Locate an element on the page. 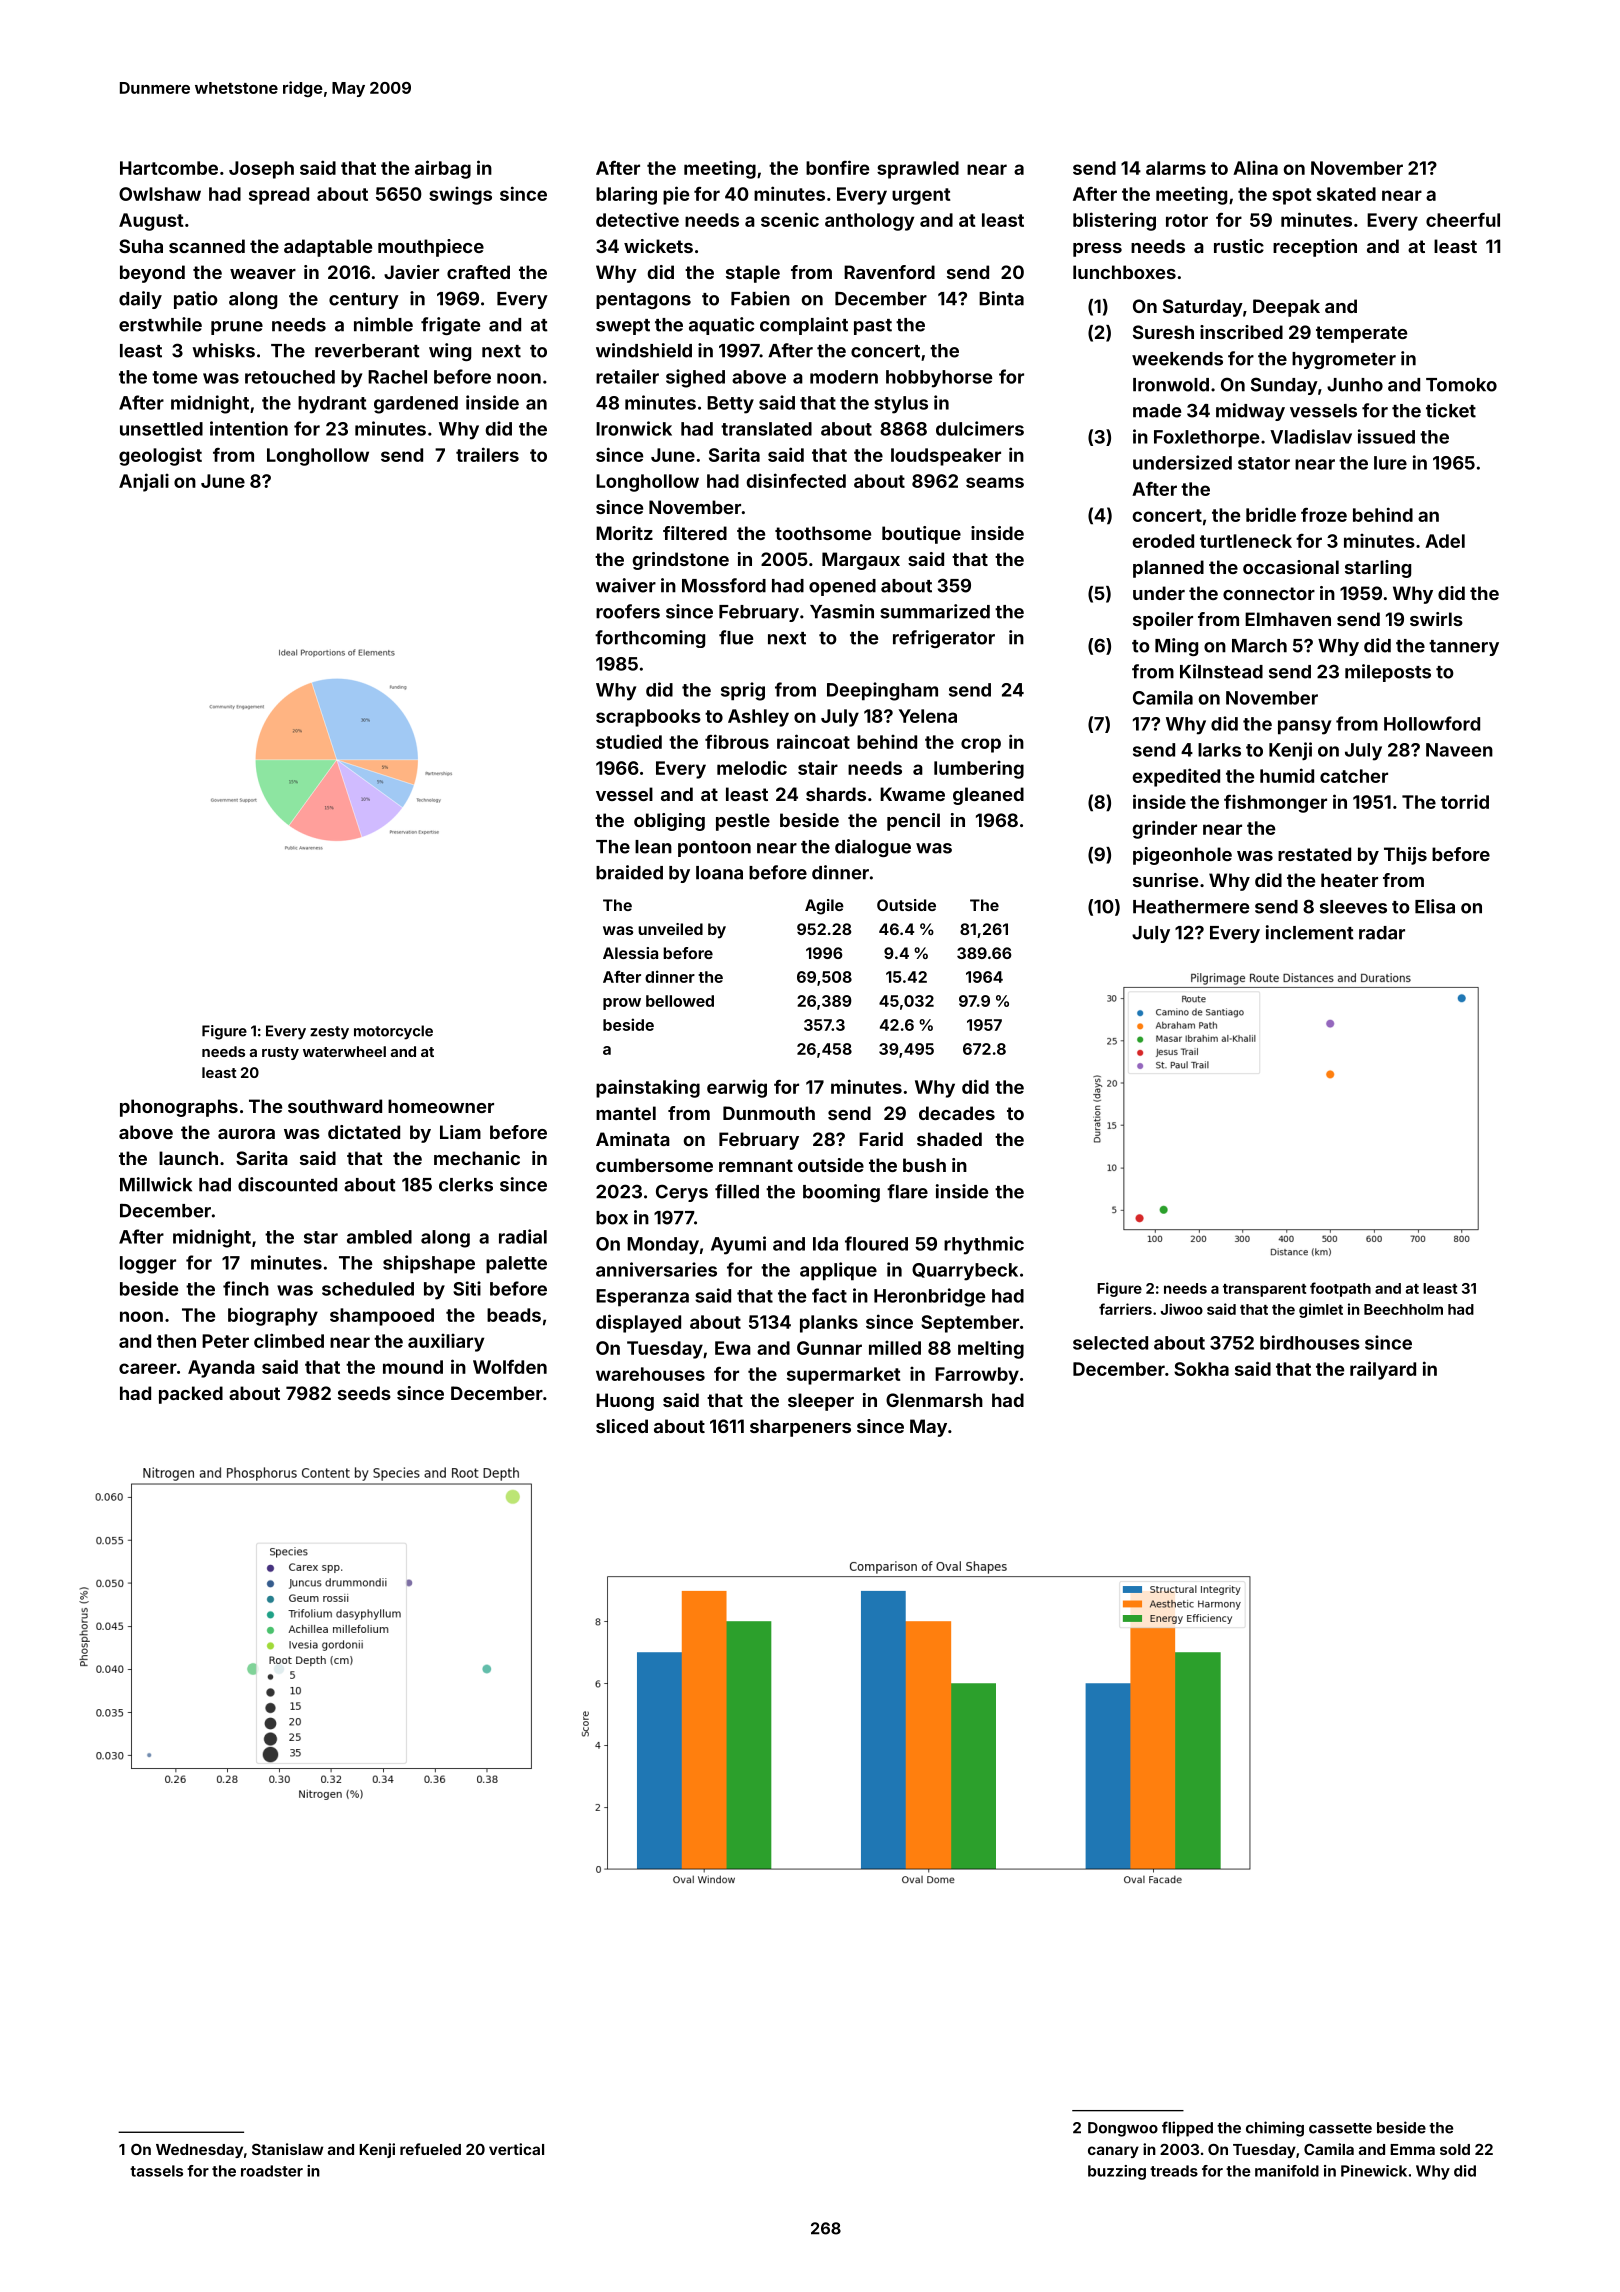  Alina is located at coordinates (1255, 168).
